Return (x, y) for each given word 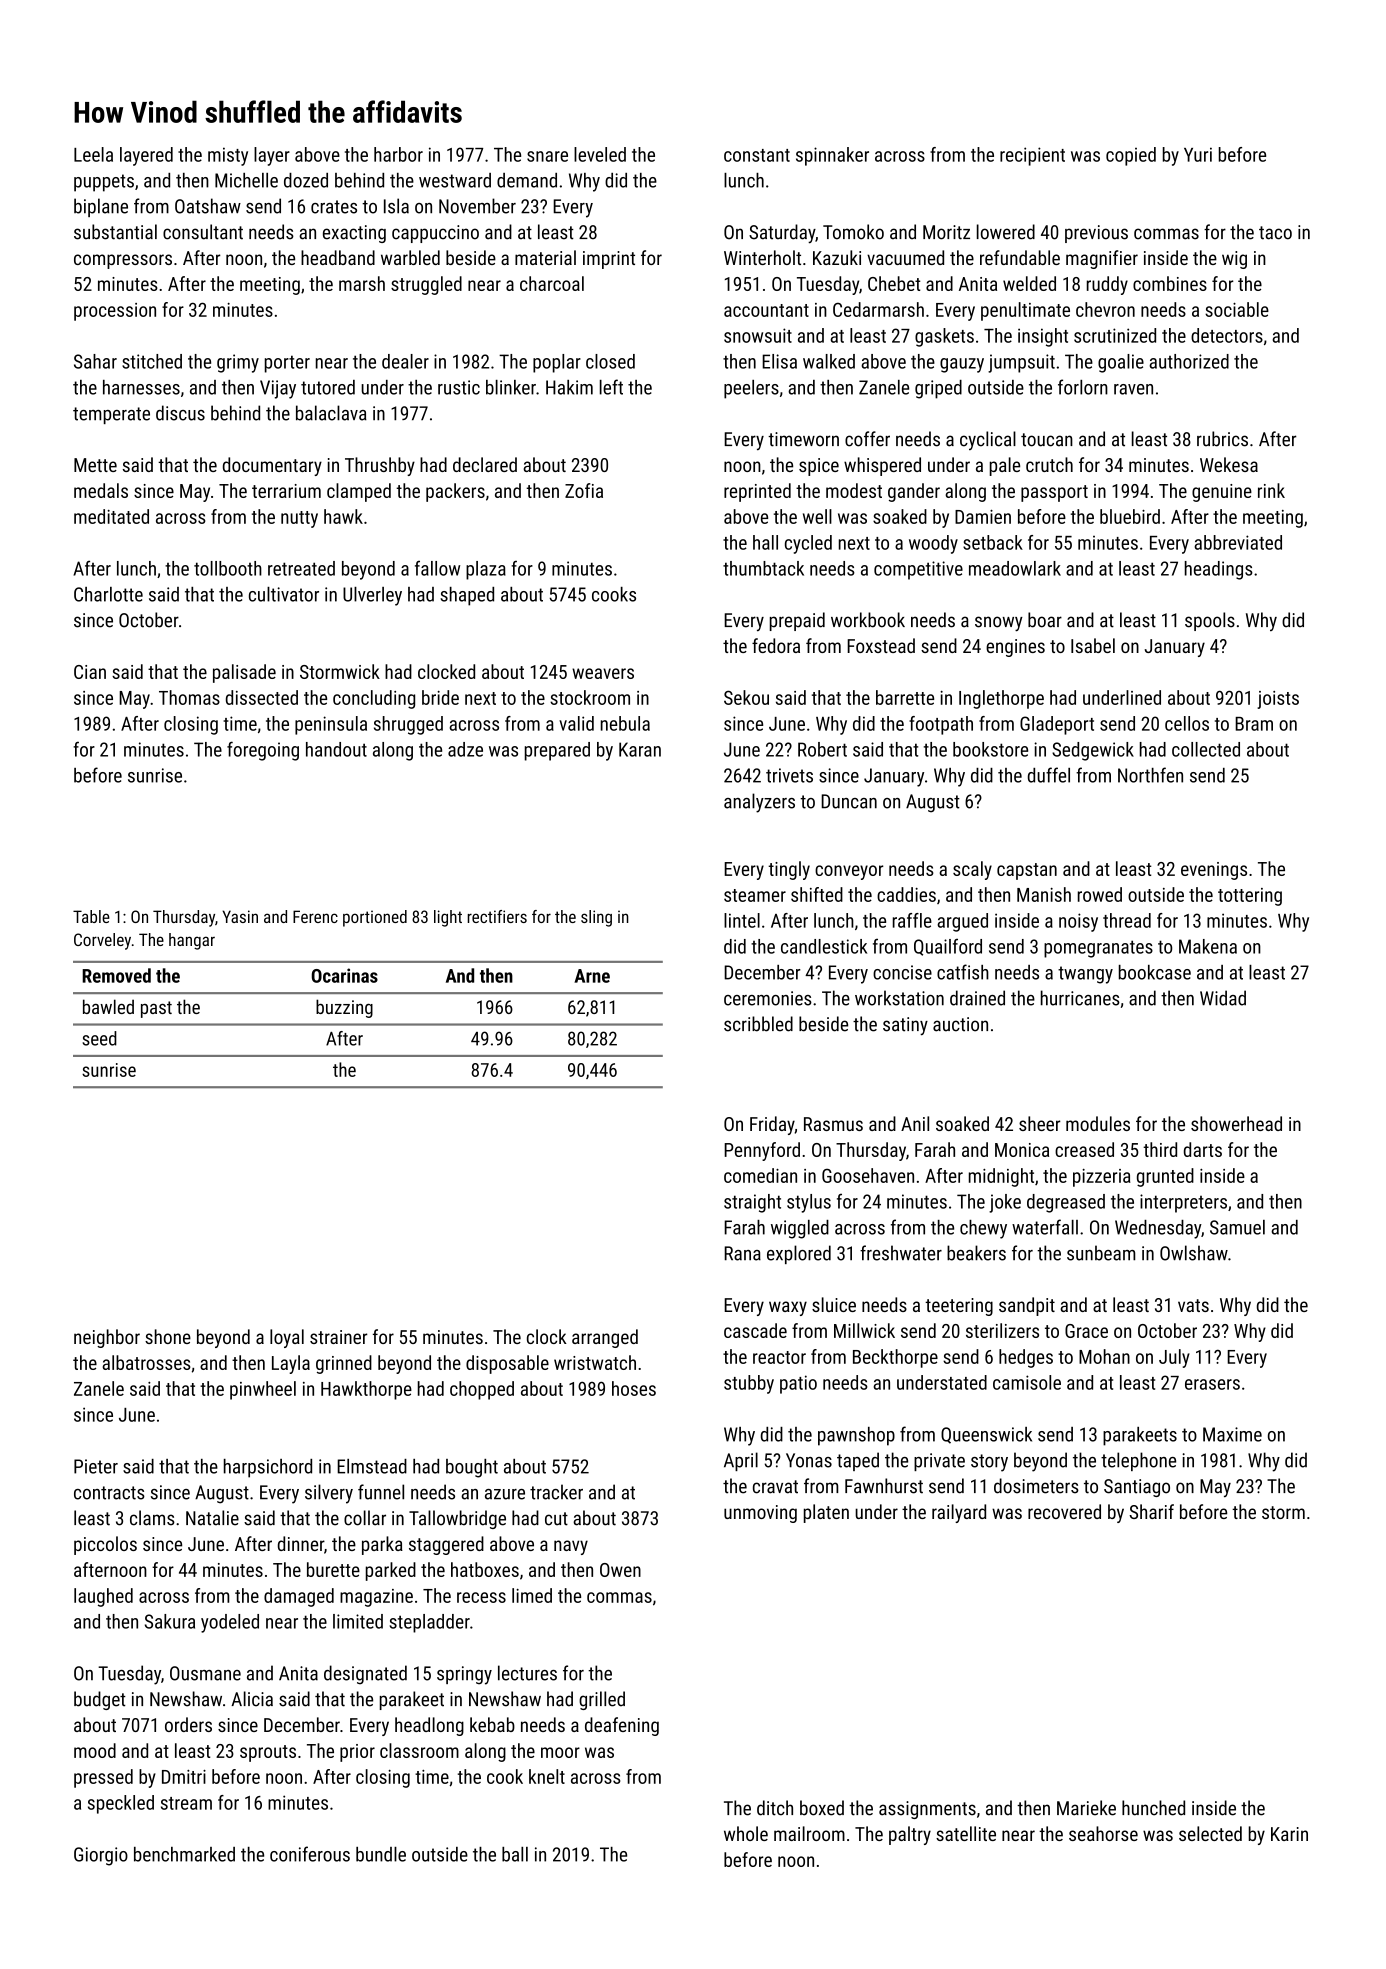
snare (547, 156)
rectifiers (497, 916)
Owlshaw (1194, 1253)
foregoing (263, 751)
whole (746, 1833)
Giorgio (101, 1856)
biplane (101, 207)
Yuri (1198, 154)
